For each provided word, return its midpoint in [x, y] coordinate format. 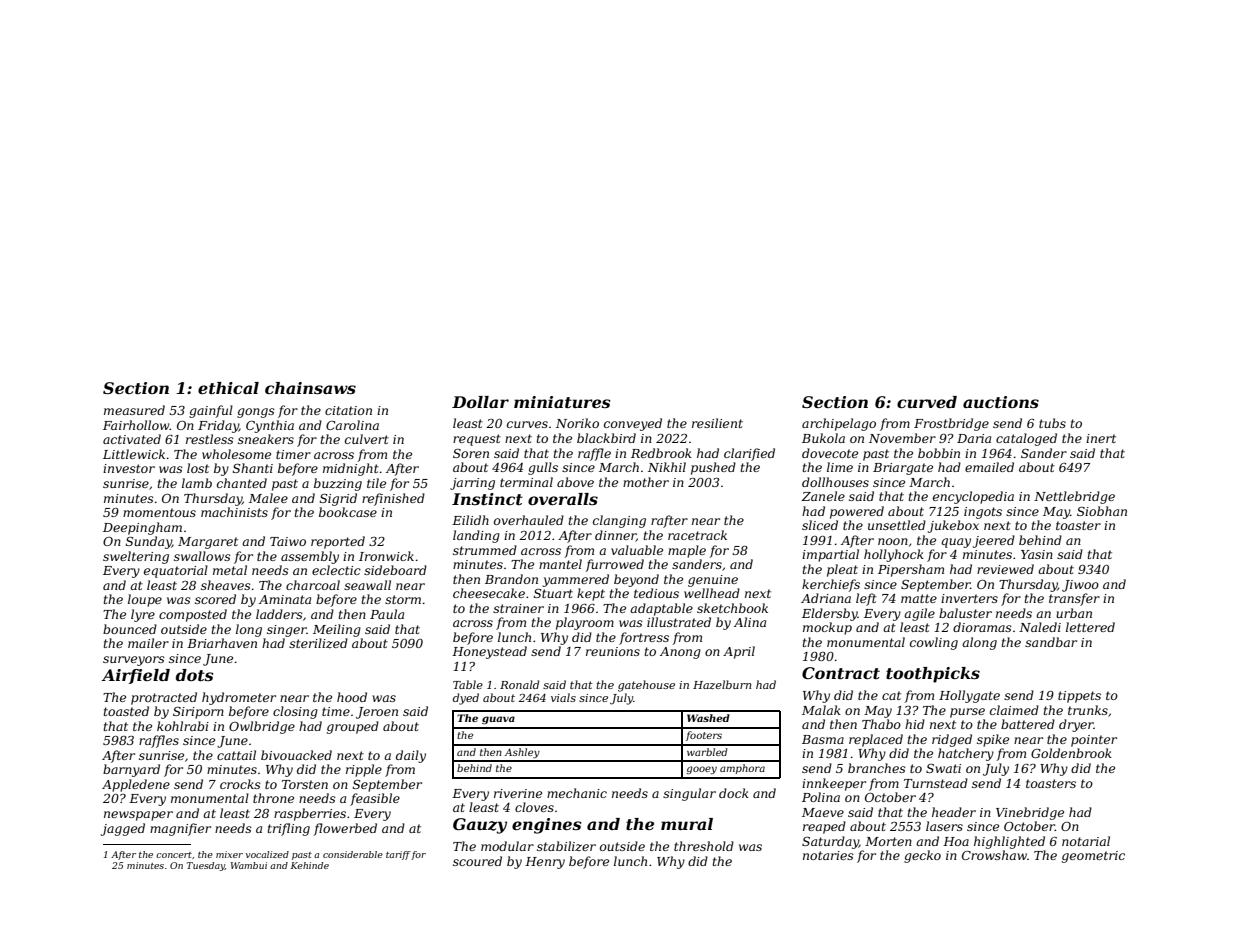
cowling [934, 643]
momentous [159, 512]
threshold [704, 846]
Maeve [823, 812]
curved [927, 402]
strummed [485, 550]
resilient [717, 423]
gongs [256, 413]
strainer [518, 608]
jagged [123, 829]
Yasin [1037, 554]
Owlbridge [262, 727]
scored [215, 599]
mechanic [577, 793]
